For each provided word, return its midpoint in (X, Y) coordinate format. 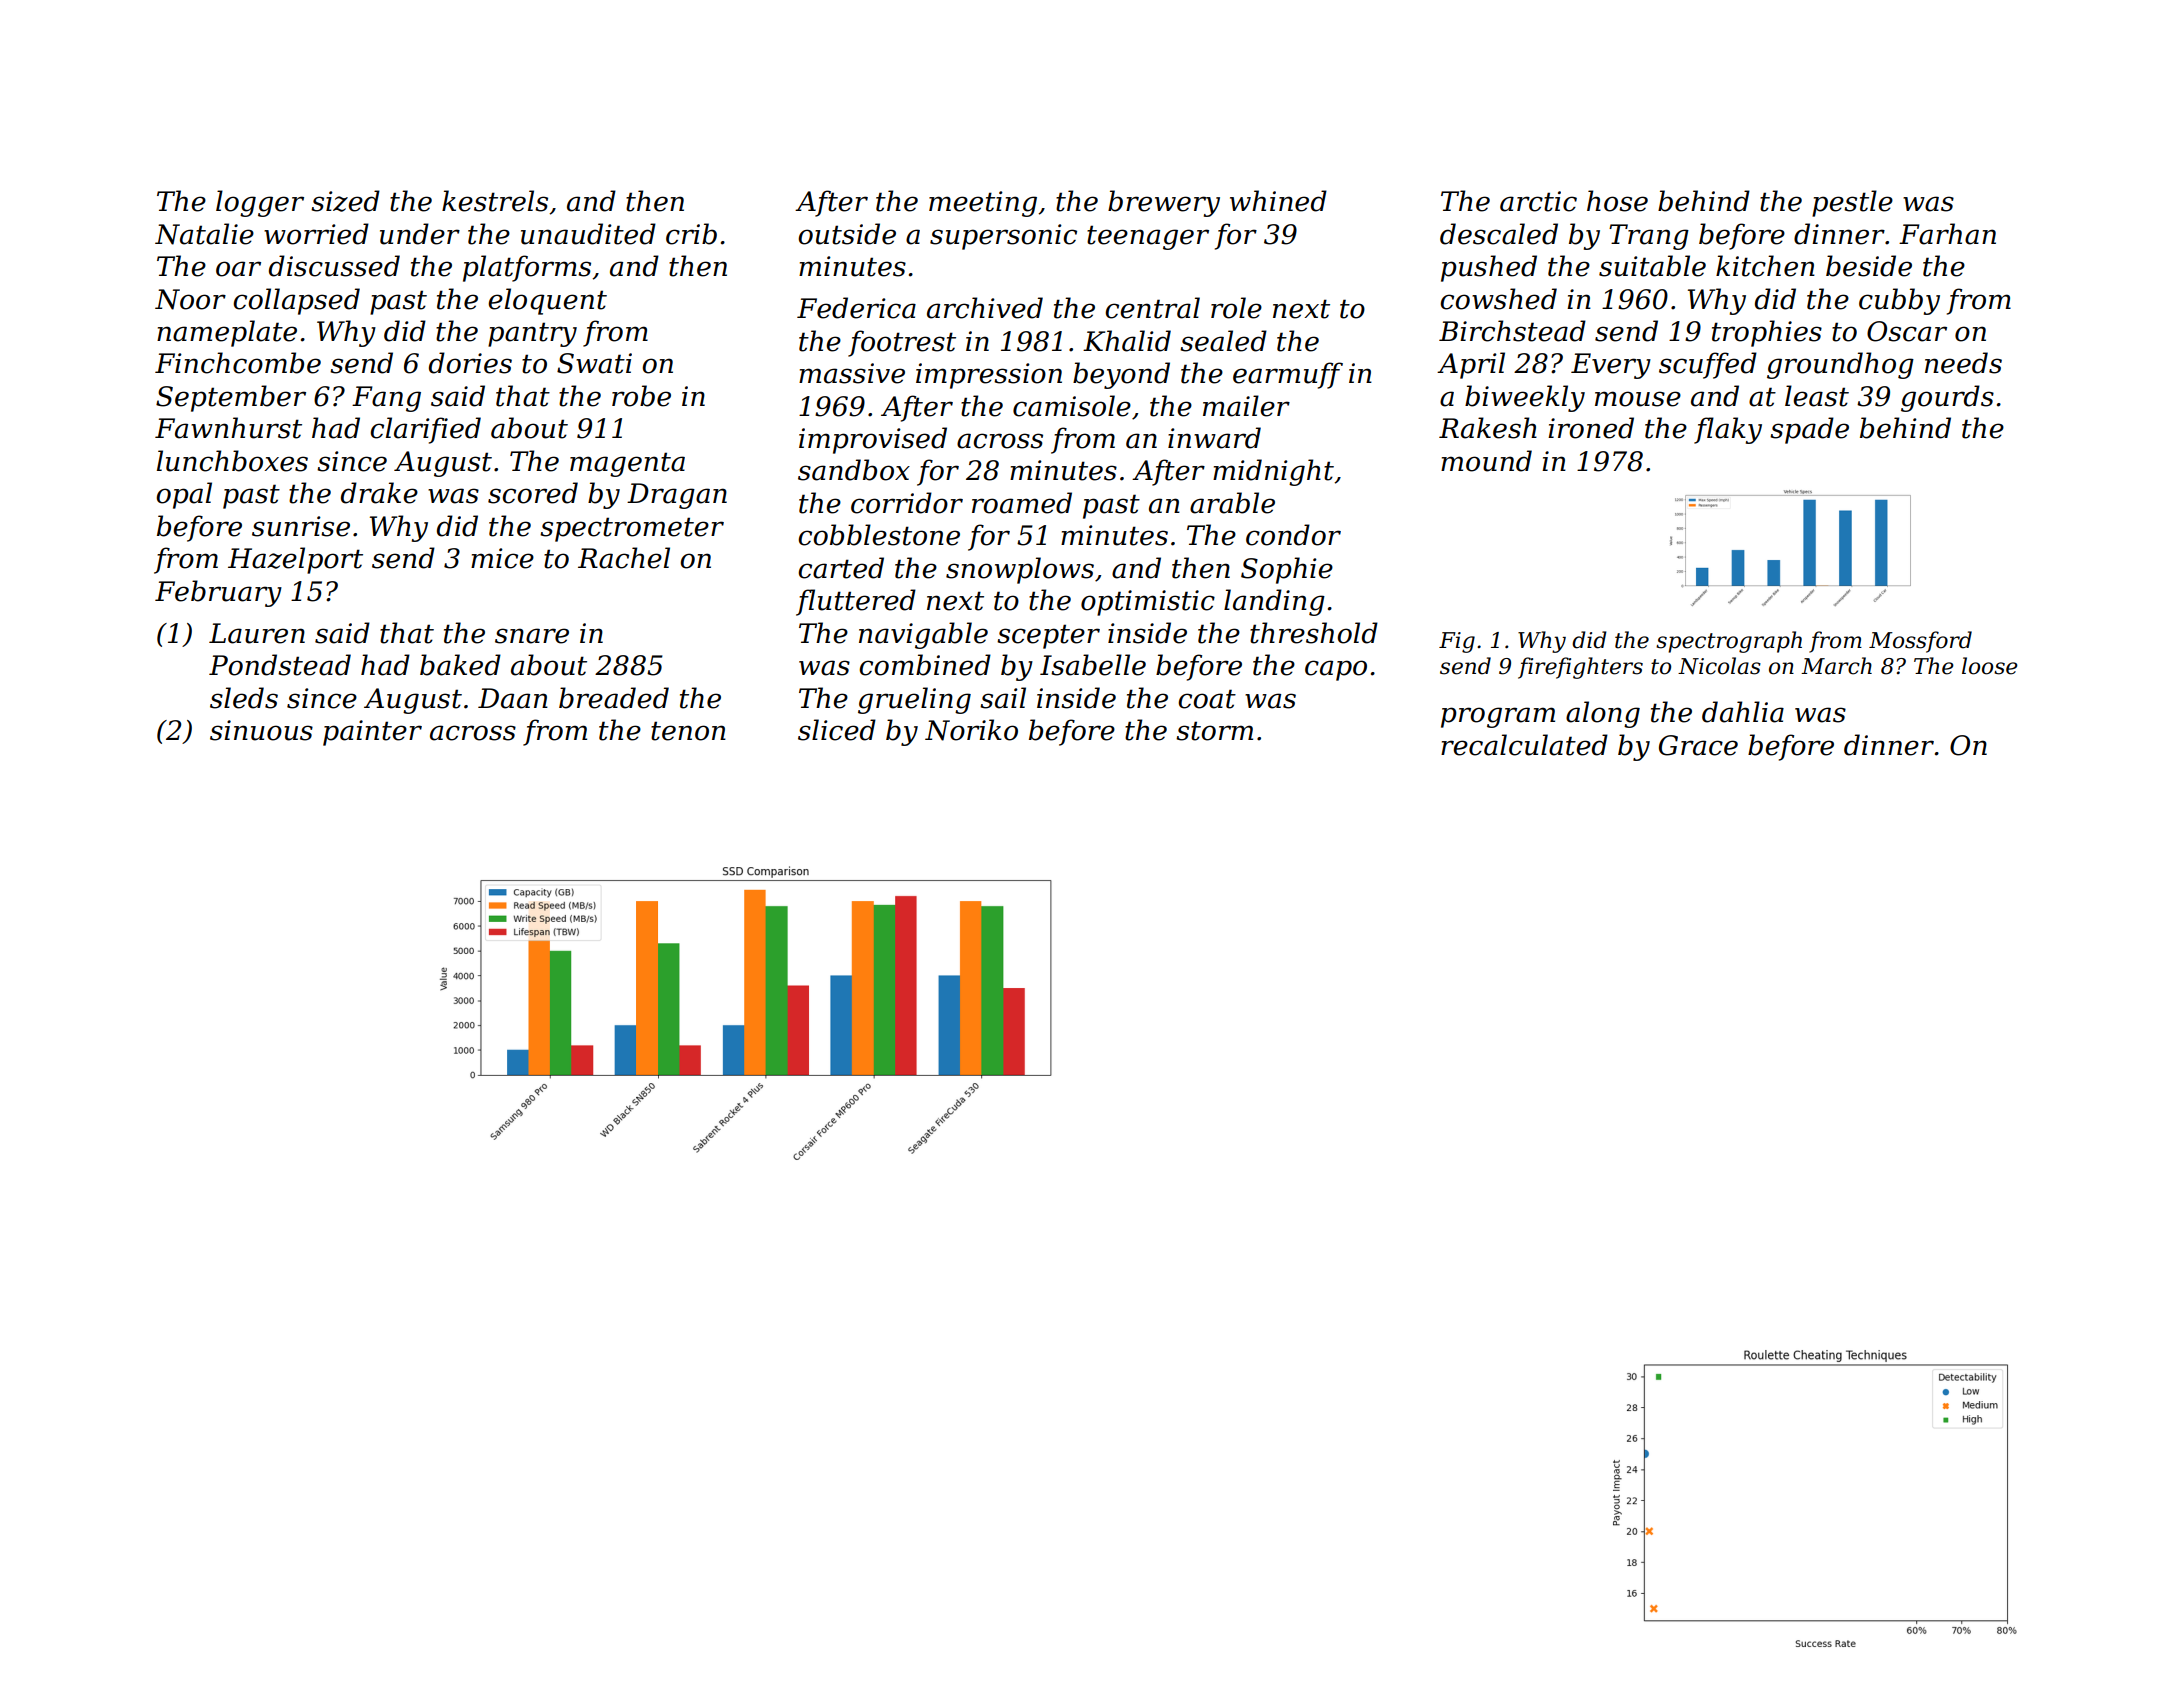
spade (1809, 430)
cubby (1899, 301)
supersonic (1003, 237)
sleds (244, 698)
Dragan (677, 496)
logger (260, 203)
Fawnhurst (228, 428)
